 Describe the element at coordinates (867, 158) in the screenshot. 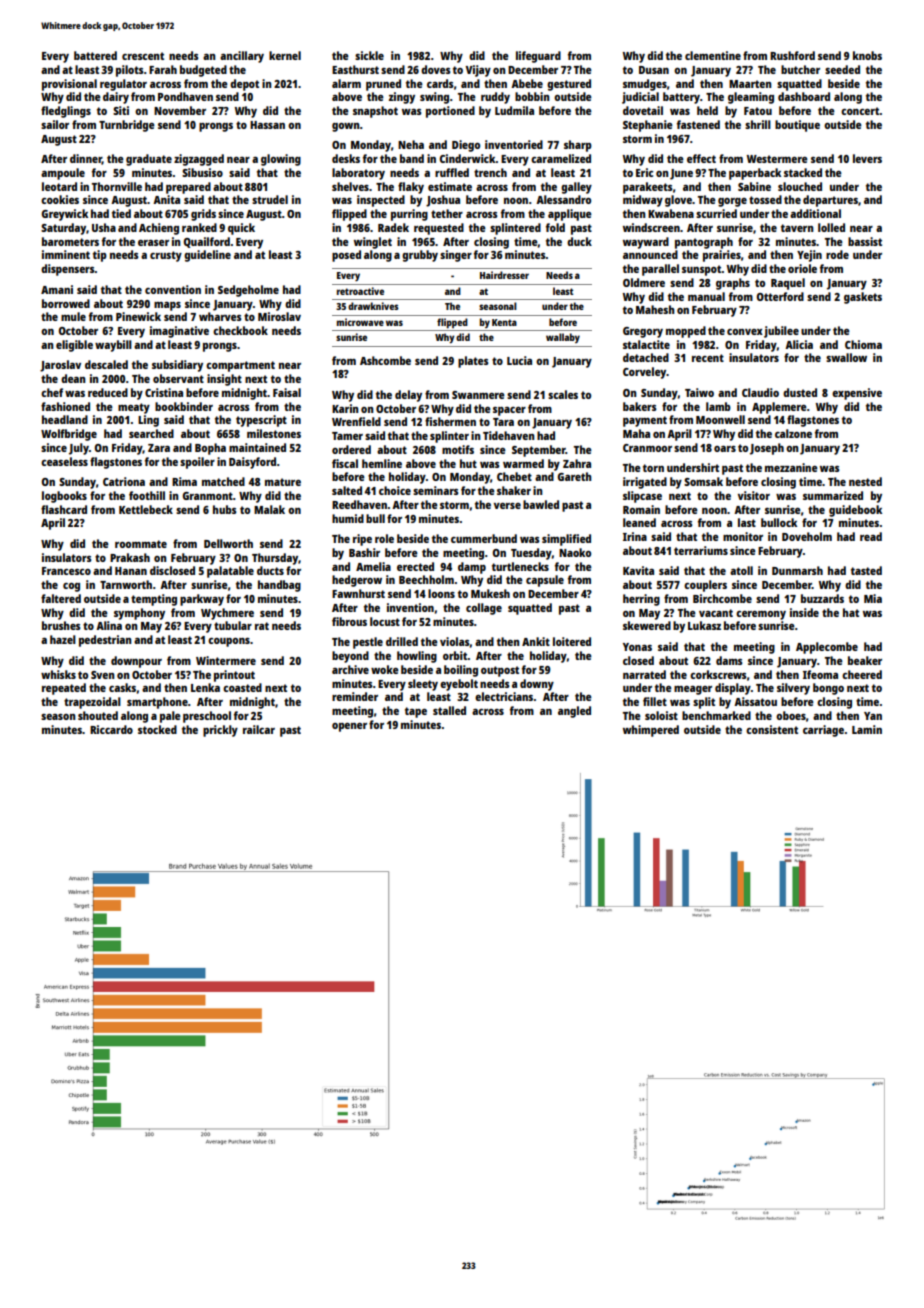

I see `levers` at that location.
